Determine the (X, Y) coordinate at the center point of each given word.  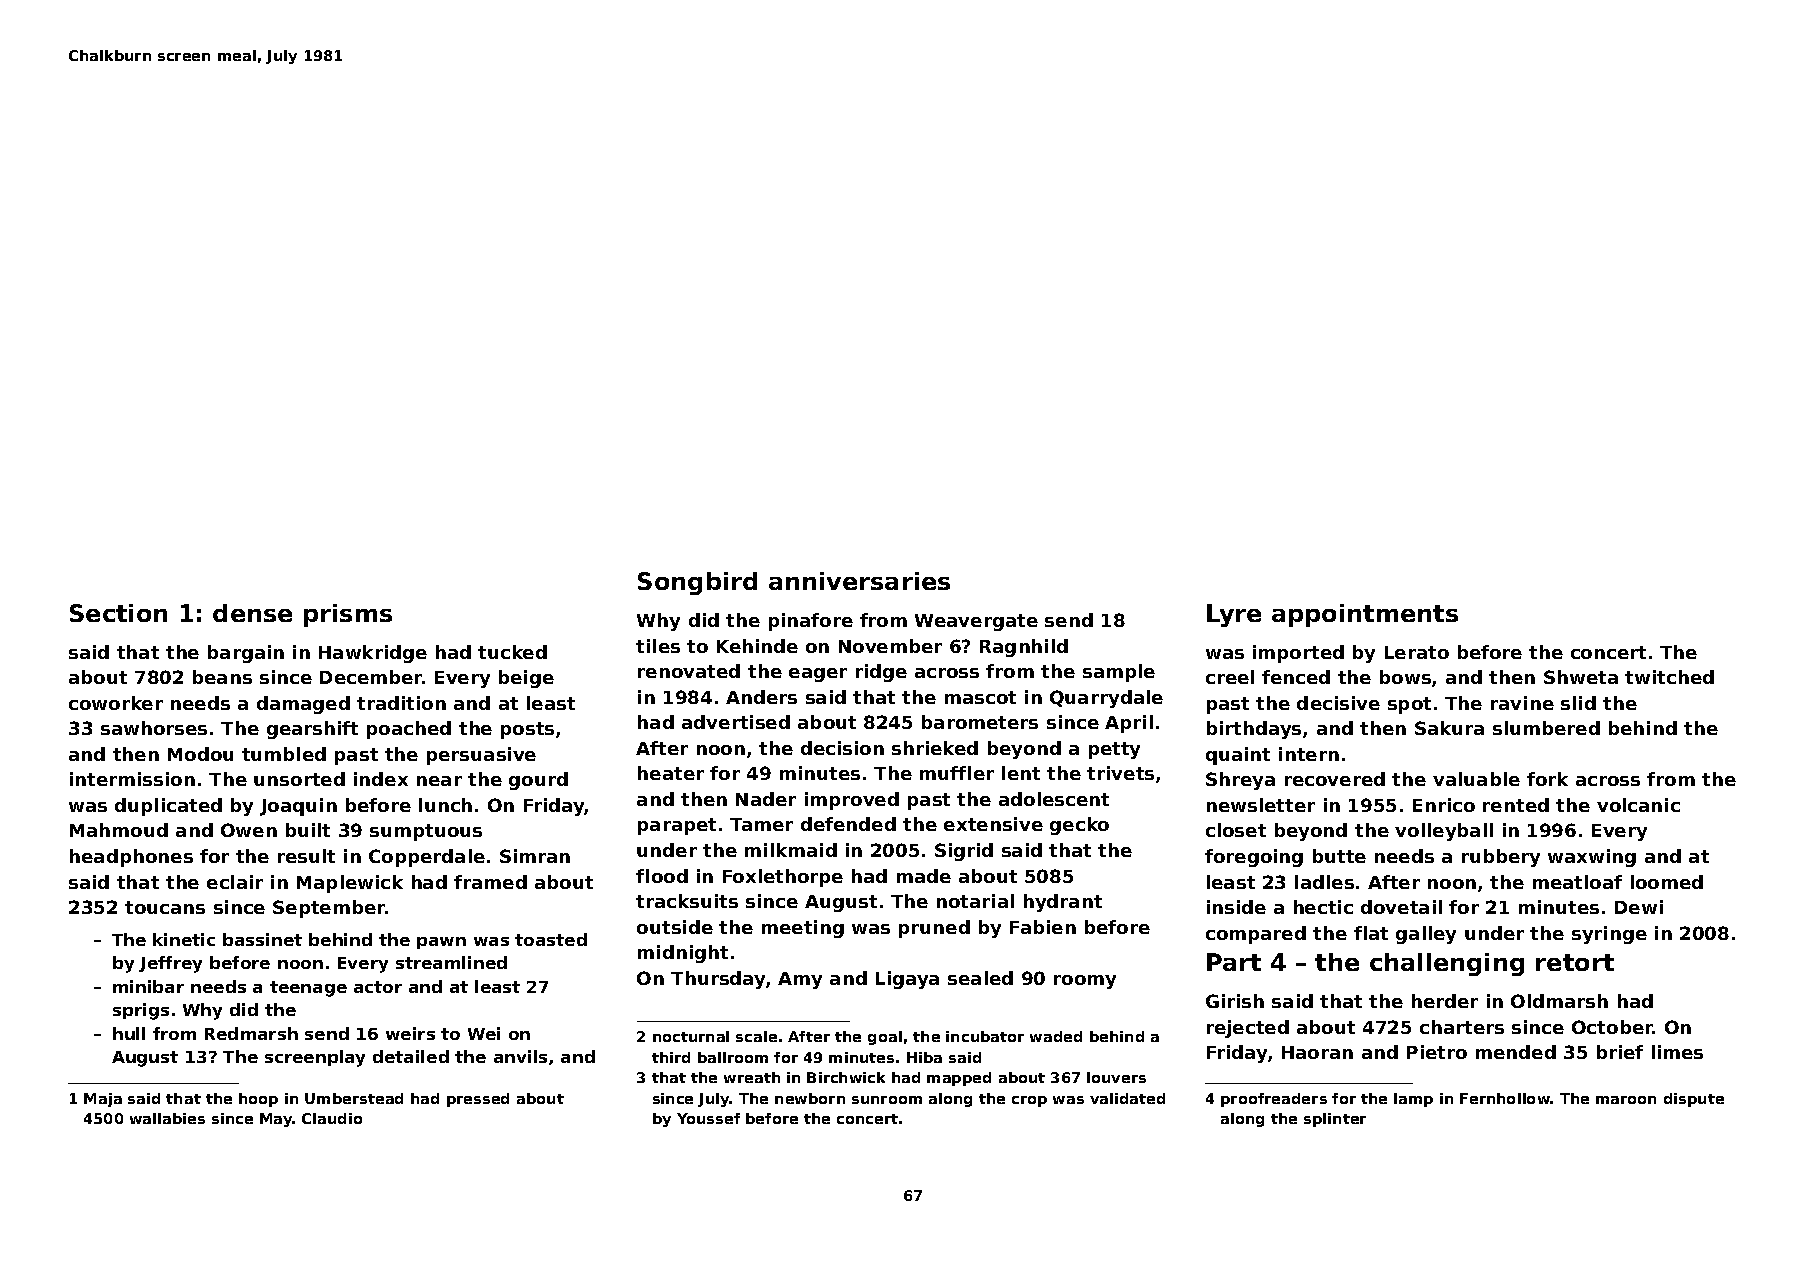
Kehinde (757, 646)
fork (1547, 779)
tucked (512, 652)
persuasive (481, 756)
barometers (980, 722)
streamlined (451, 962)
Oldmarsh (1559, 1001)
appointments (1365, 615)
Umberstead (354, 1098)
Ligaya (907, 980)
